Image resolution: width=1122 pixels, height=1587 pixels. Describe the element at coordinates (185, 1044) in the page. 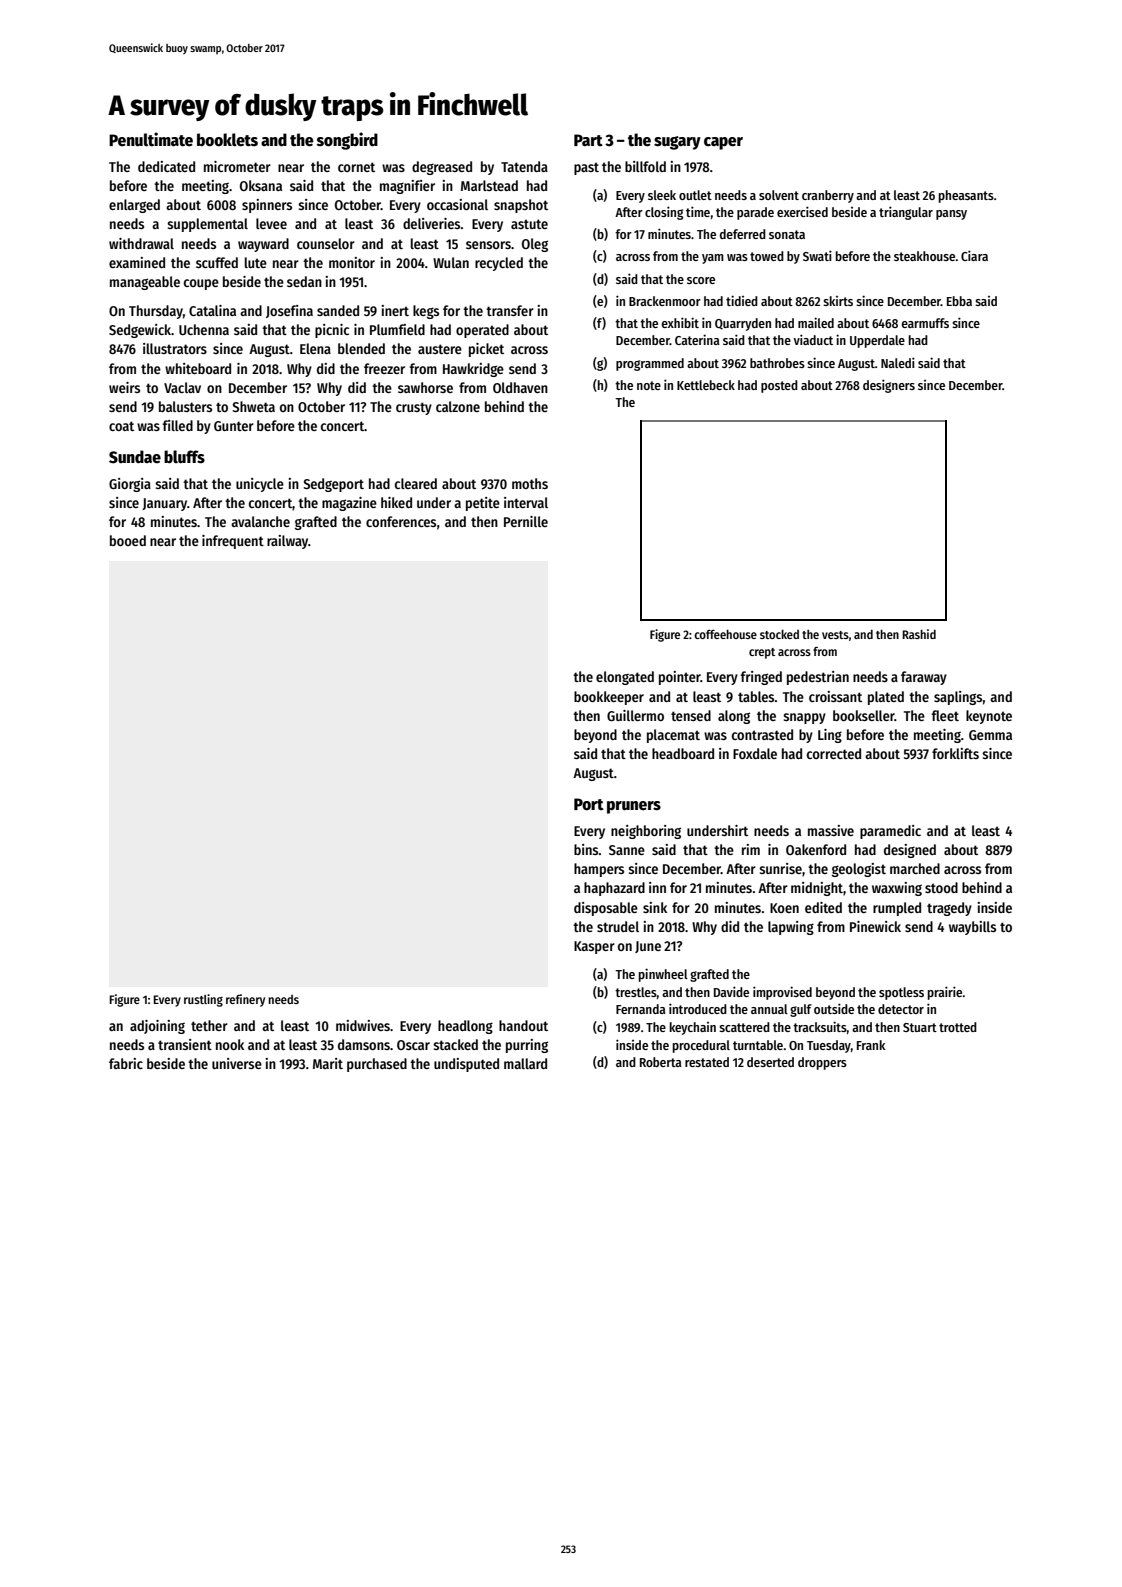

I see `transient` at that location.
